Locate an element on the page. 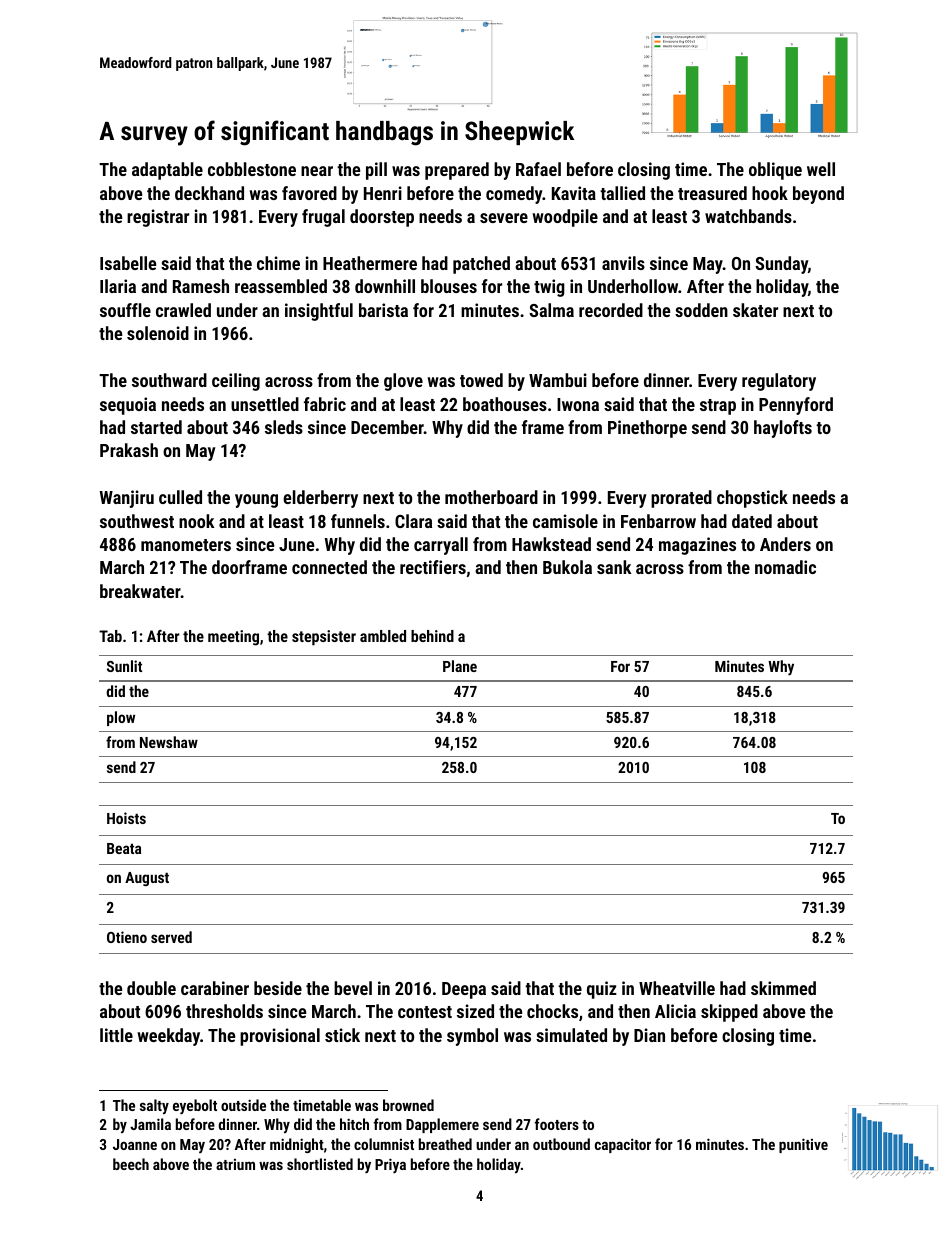 Image resolution: width=952 pixels, height=1233 pixels. Plane is located at coordinates (460, 666).
